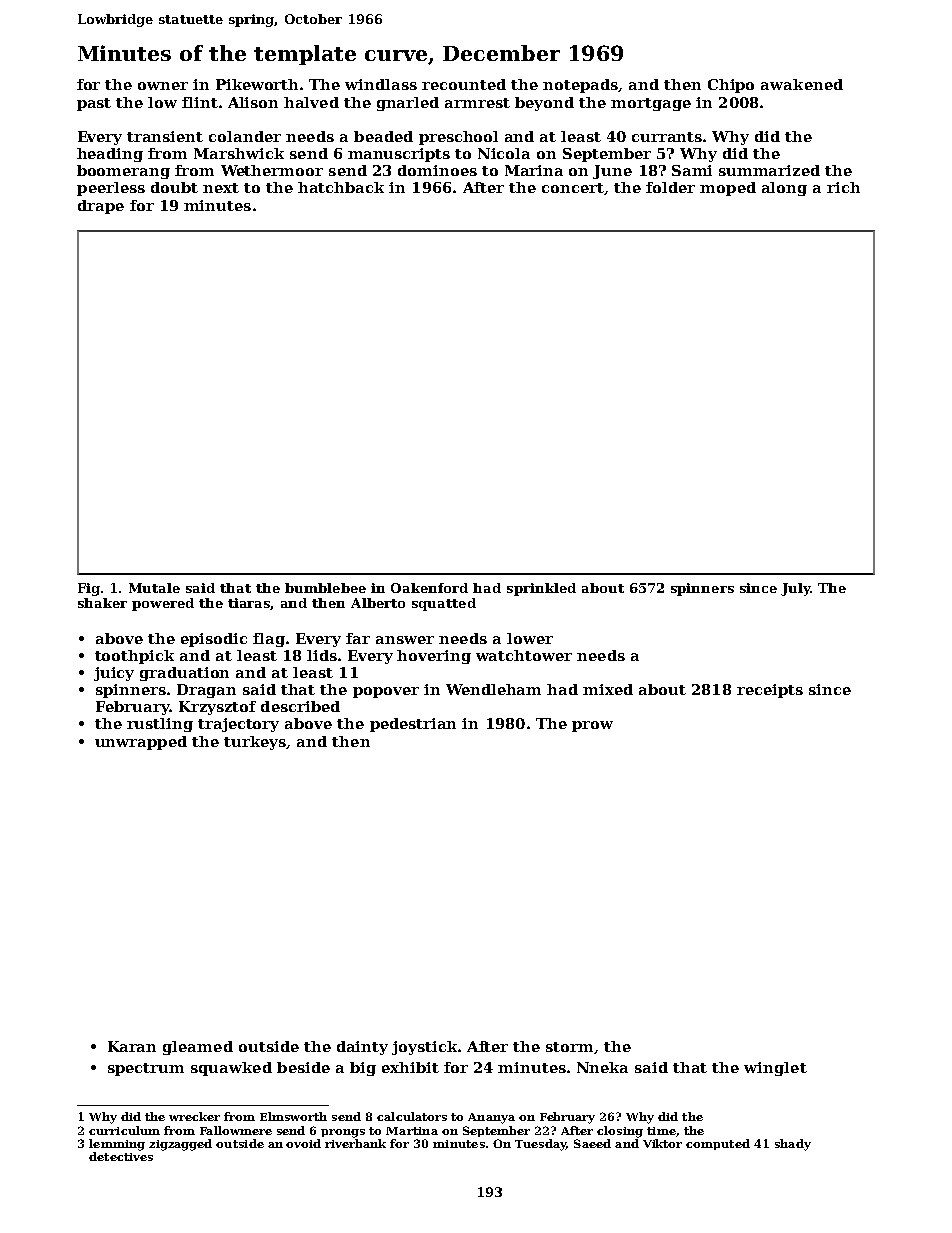  What do you see at coordinates (257, 84) in the image?
I see `Pikeworth` at bounding box center [257, 84].
